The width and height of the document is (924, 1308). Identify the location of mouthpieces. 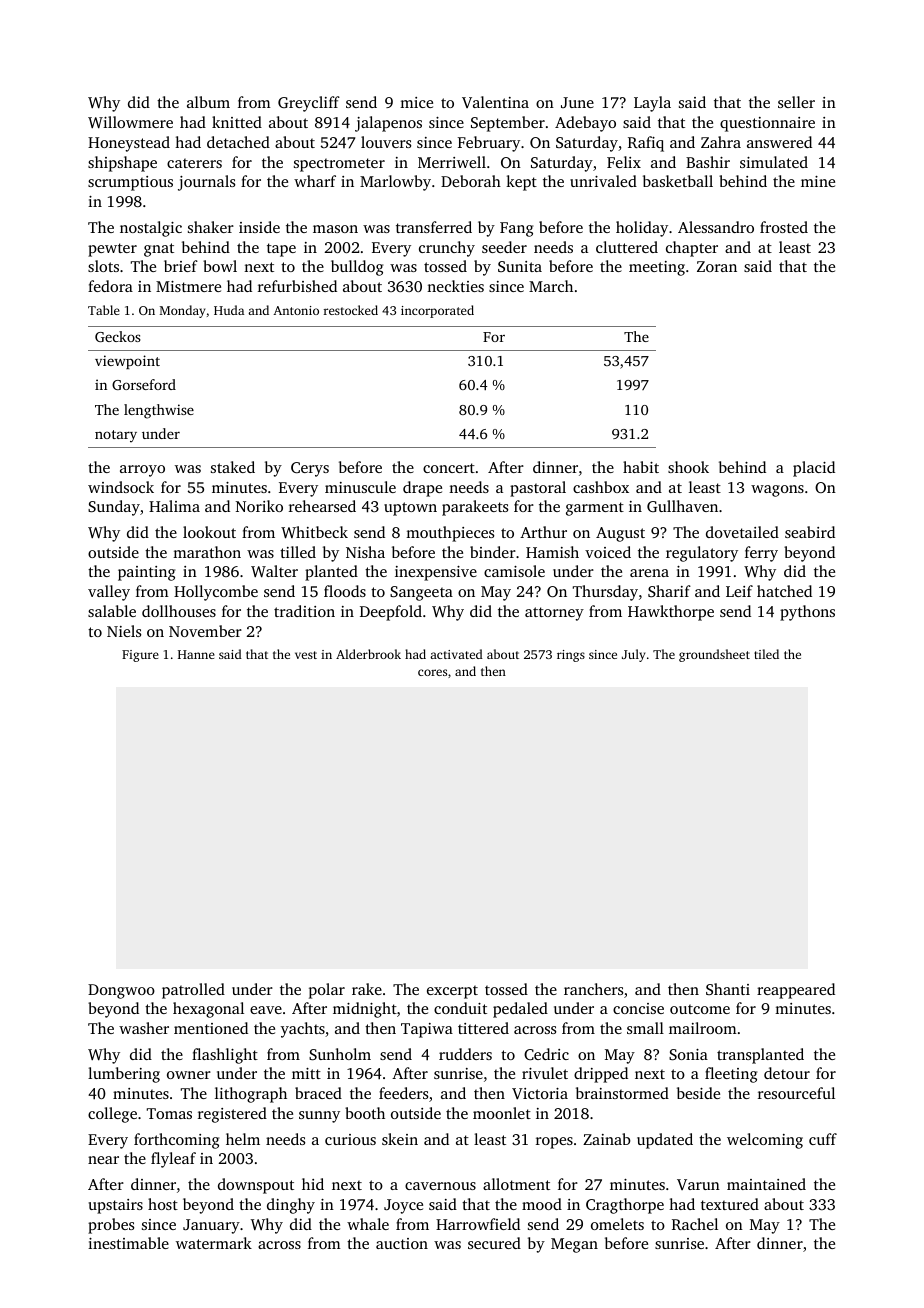
(450, 534).
